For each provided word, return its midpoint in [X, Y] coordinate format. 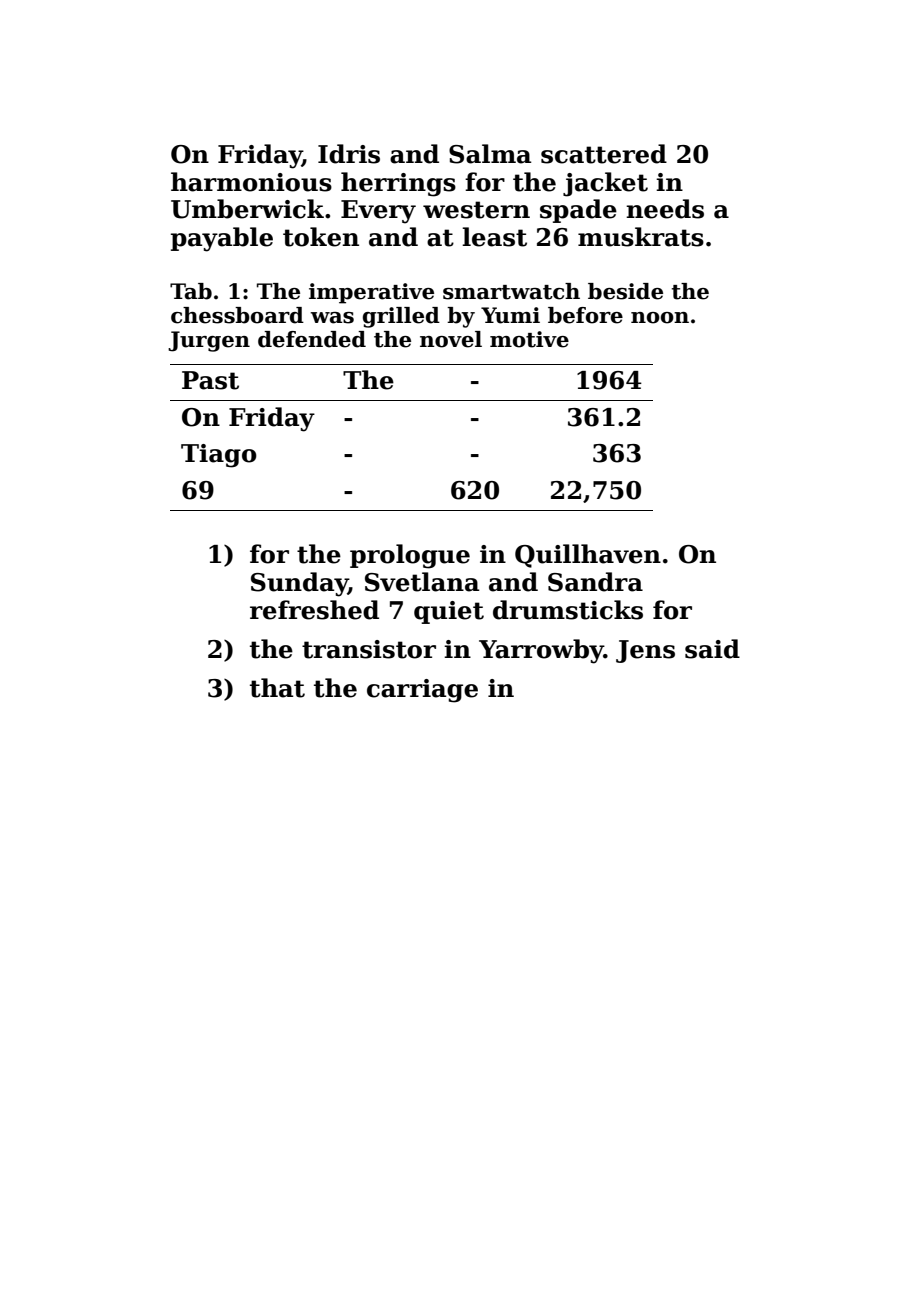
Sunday [299, 584]
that [277, 688]
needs [665, 209]
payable [222, 239]
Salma [490, 154]
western [476, 210]
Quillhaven [588, 556]
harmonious [251, 182]
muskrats [641, 237]
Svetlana [422, 582]
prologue [410, 556]
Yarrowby [541, 651]
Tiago [219, 456]
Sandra [595, 582]
